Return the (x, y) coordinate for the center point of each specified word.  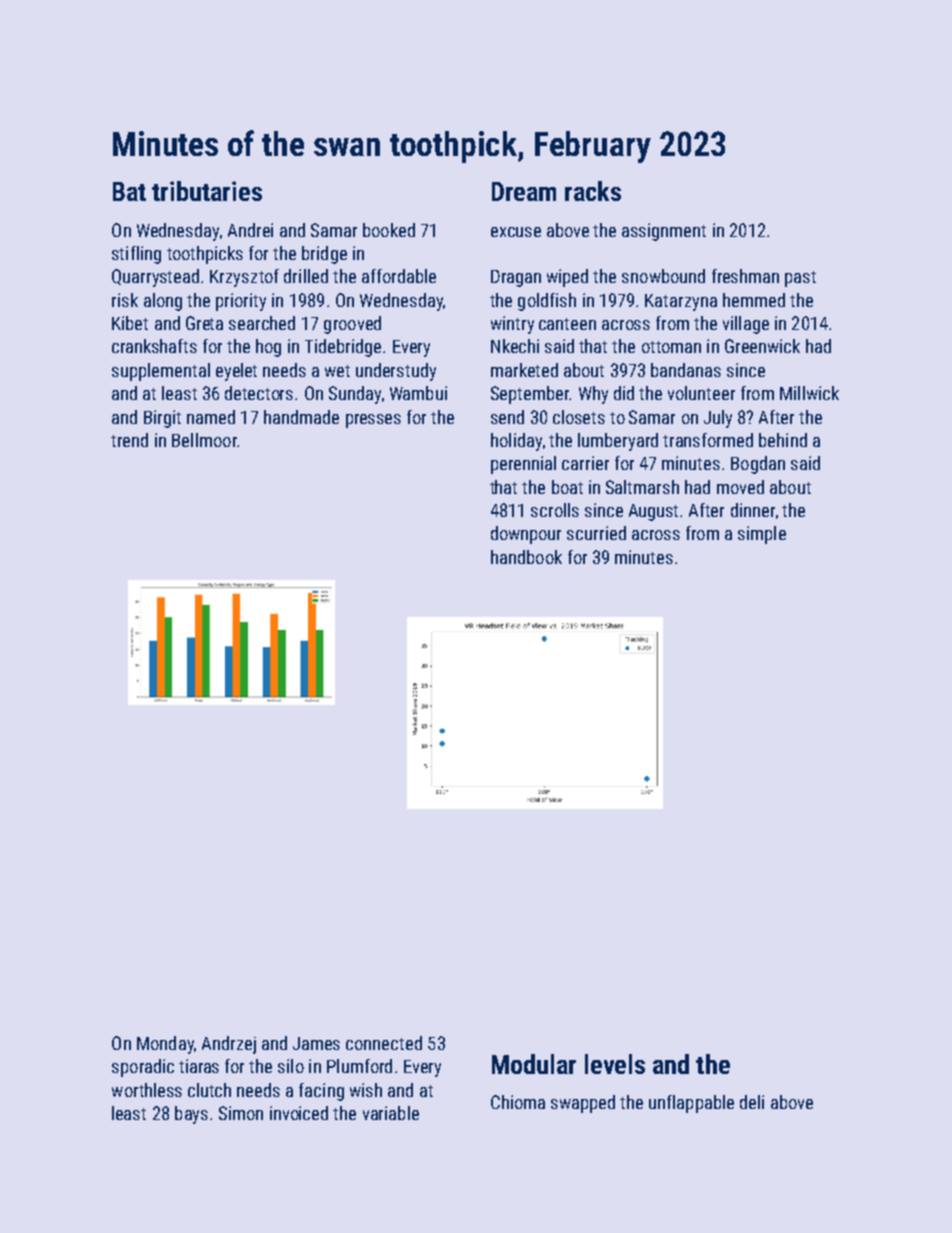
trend (129, 440)
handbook (526, 557)
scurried (596, 533)
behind (783, 440)
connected (384, 1043)
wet (337, 371)
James (316, 1043)
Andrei (250, 230)
